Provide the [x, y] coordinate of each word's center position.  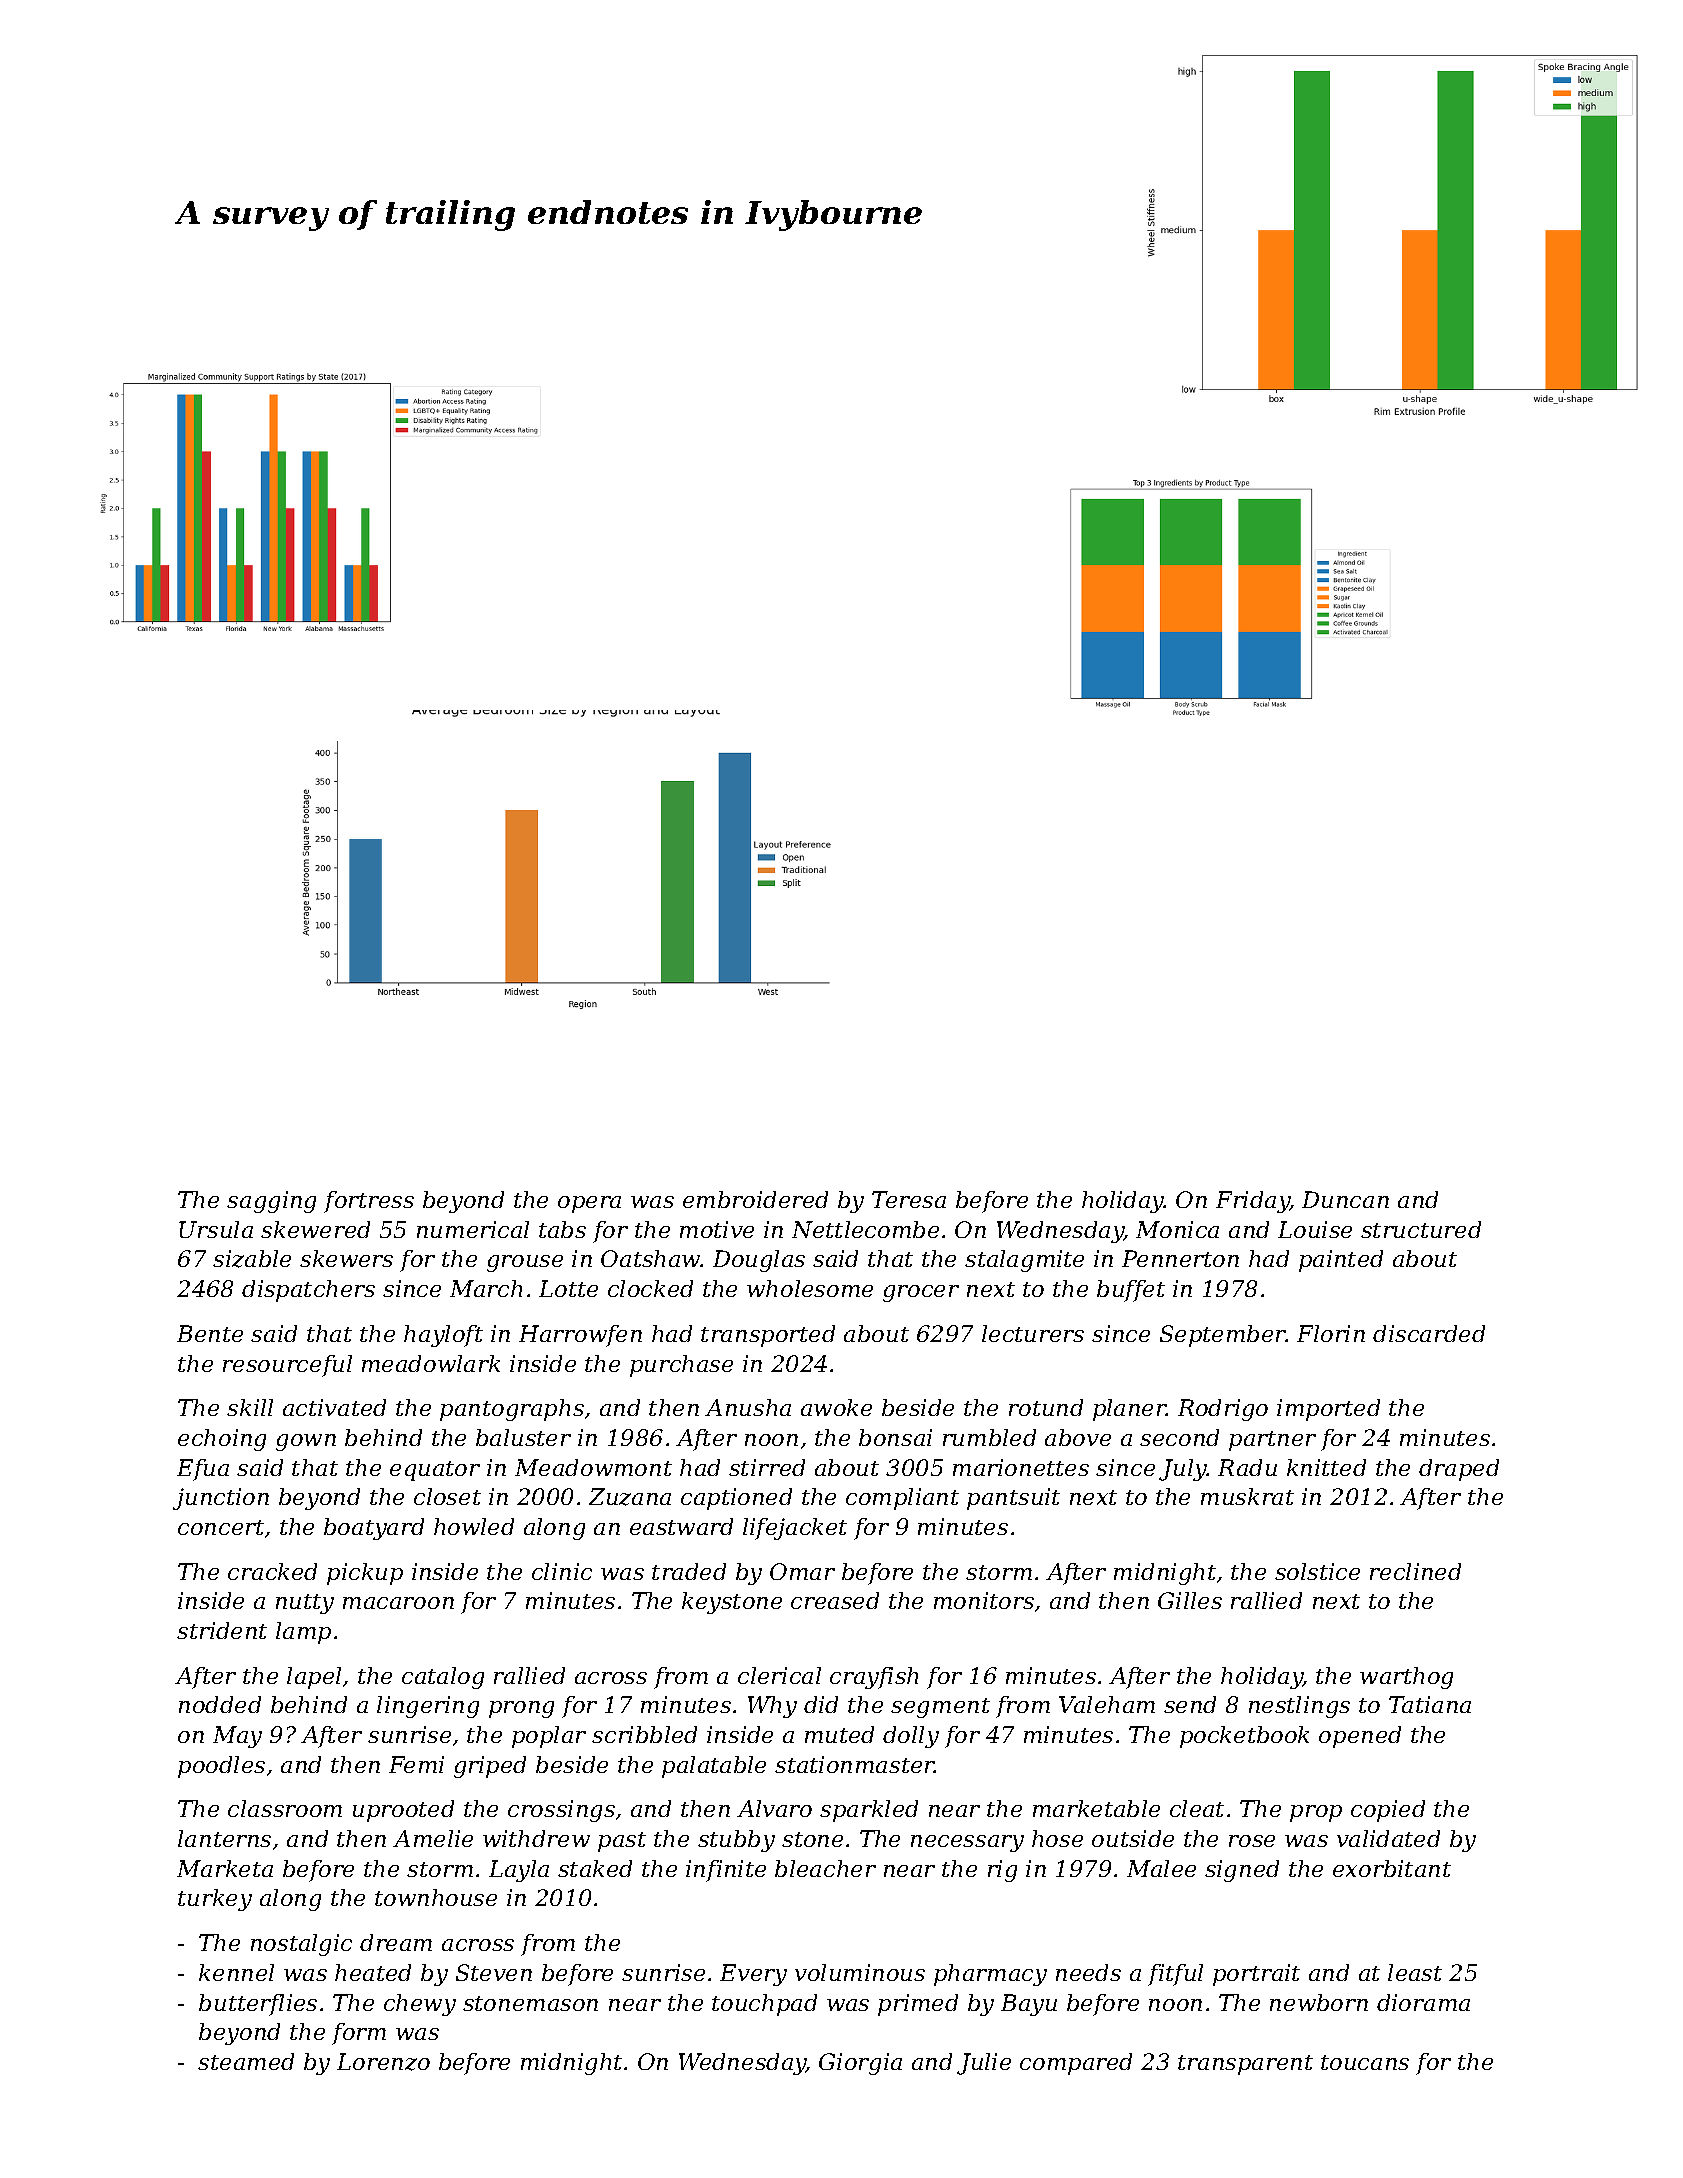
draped [1459, 1470]
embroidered [755, 1199]
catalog [443, 1678]
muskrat [1247, 1496]
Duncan [1345, 1199]
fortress [369, 1202]
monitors [984, 1600]
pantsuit [1013, 1499]
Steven [494, 1972]
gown [306, 1442]
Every [753, 1975]
